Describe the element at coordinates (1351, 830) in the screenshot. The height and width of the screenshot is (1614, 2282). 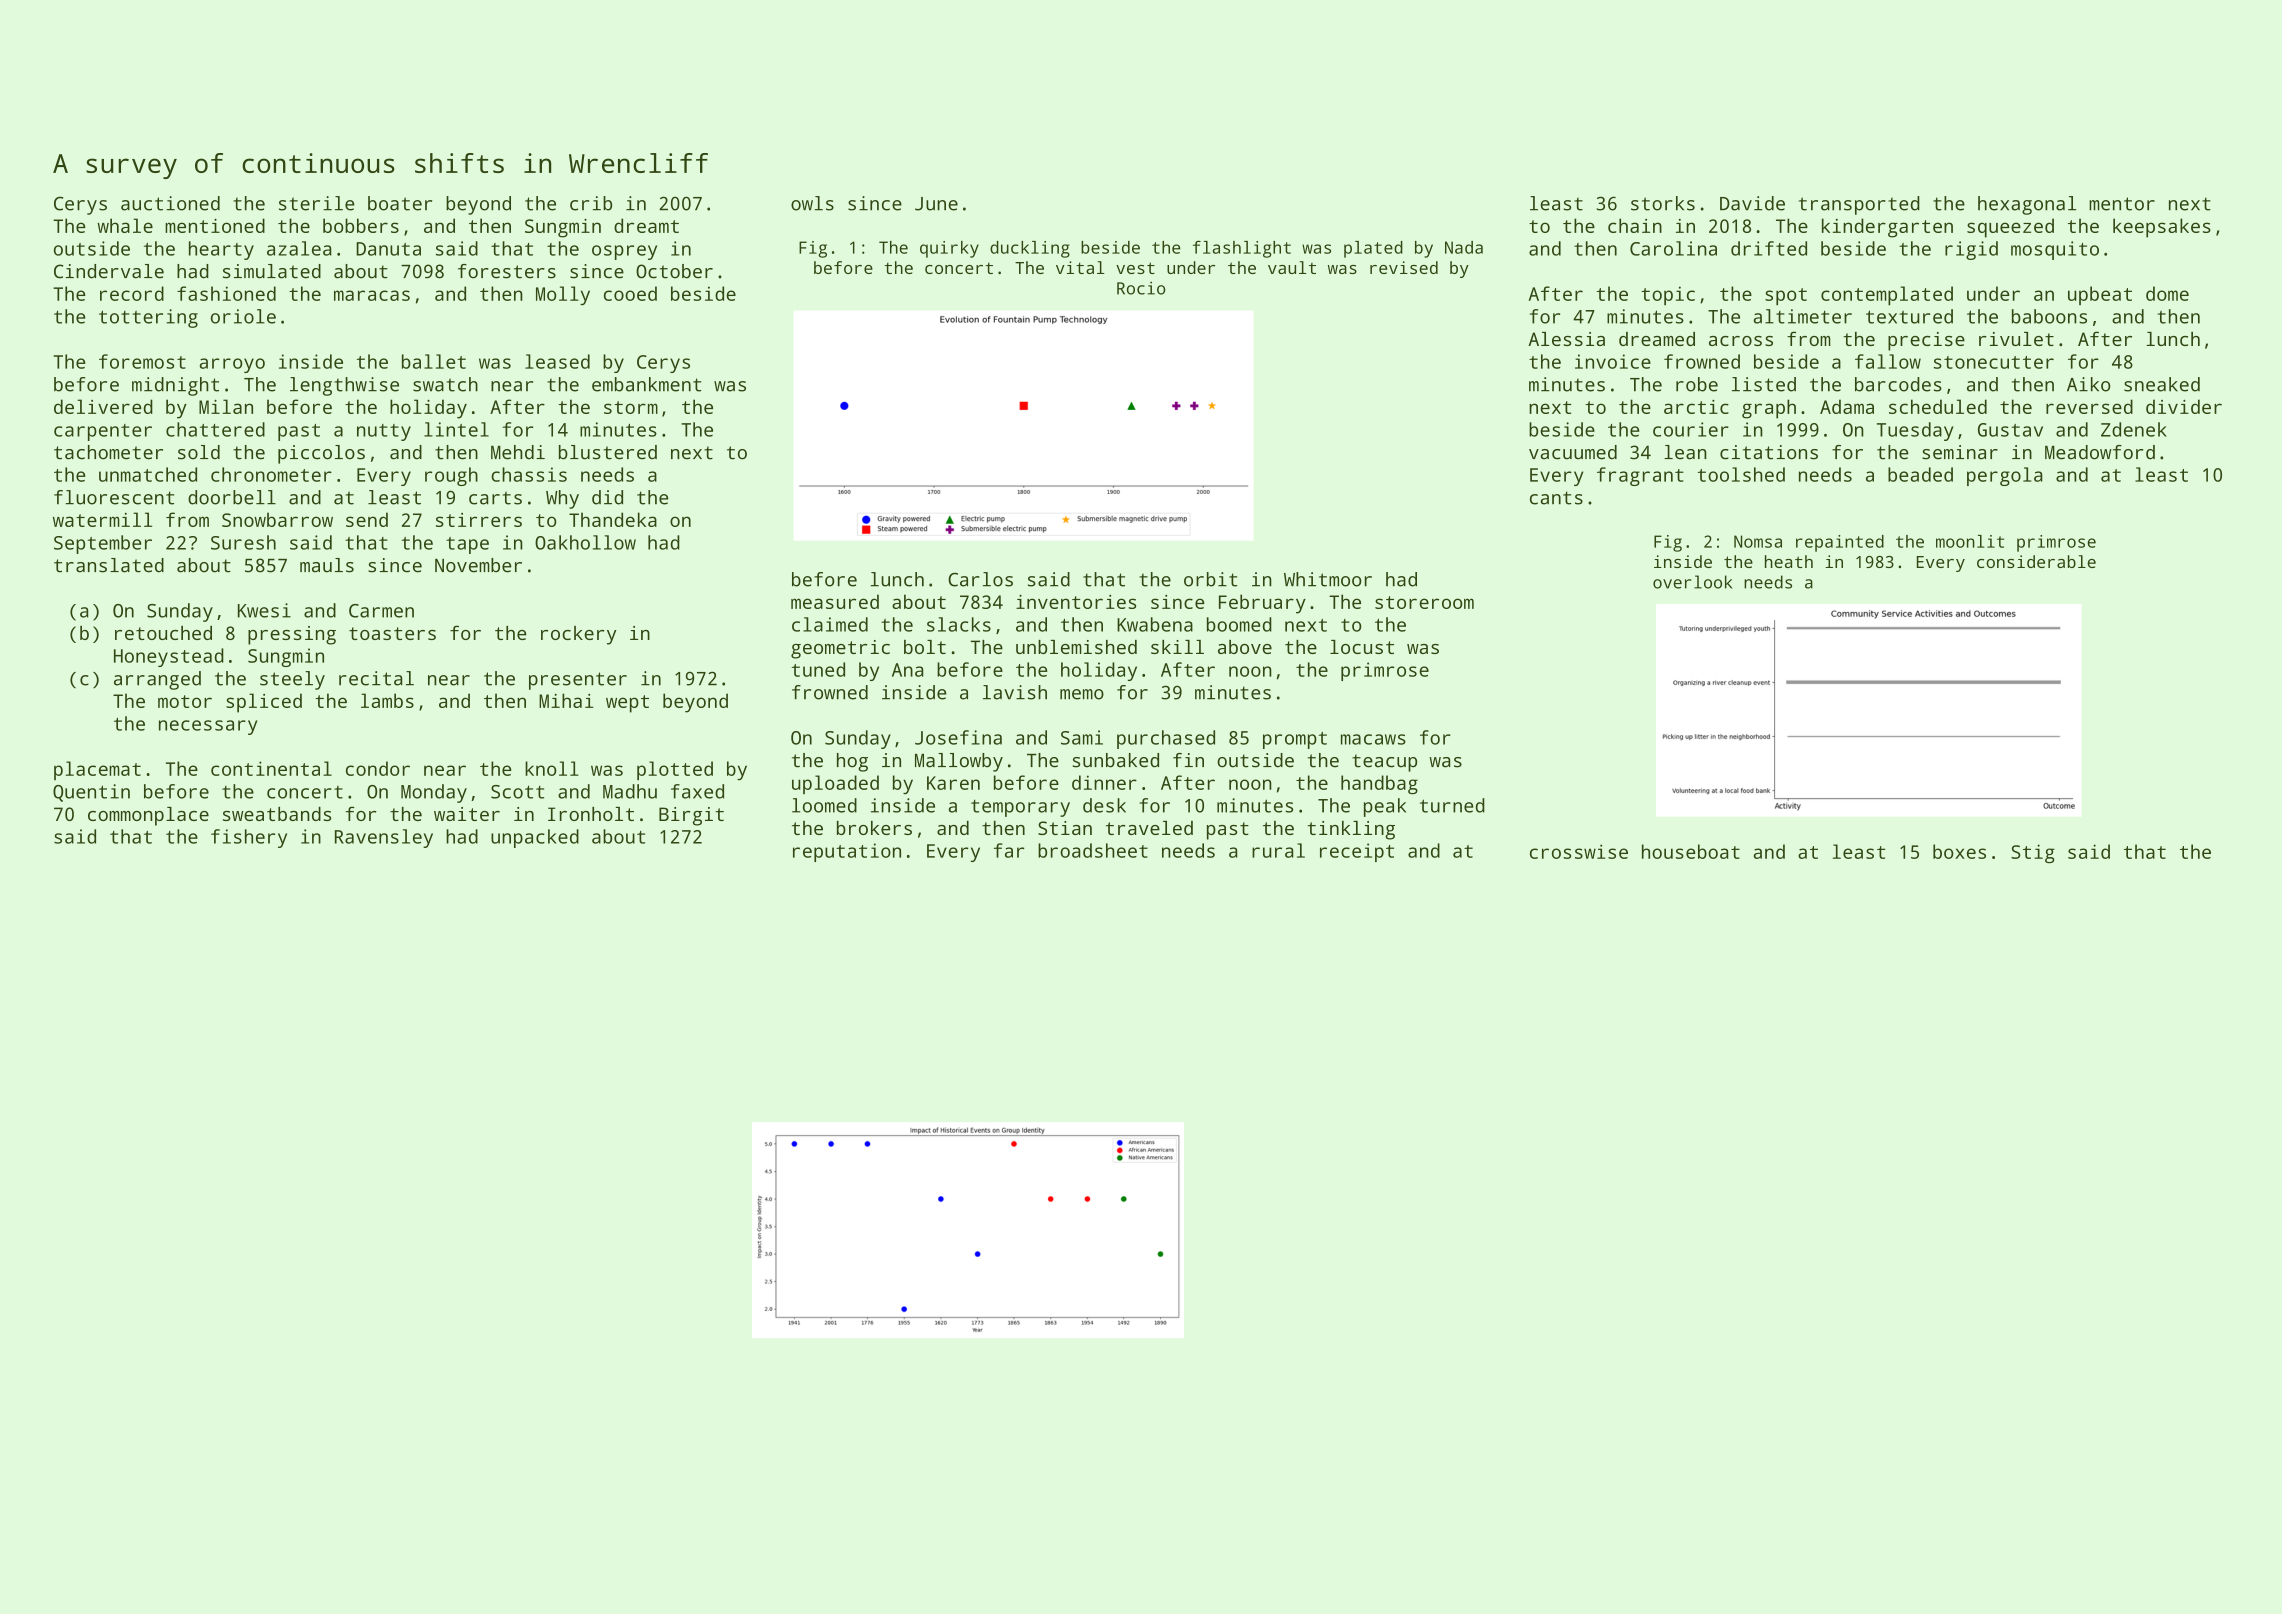
I see `tinkling` at that location.
